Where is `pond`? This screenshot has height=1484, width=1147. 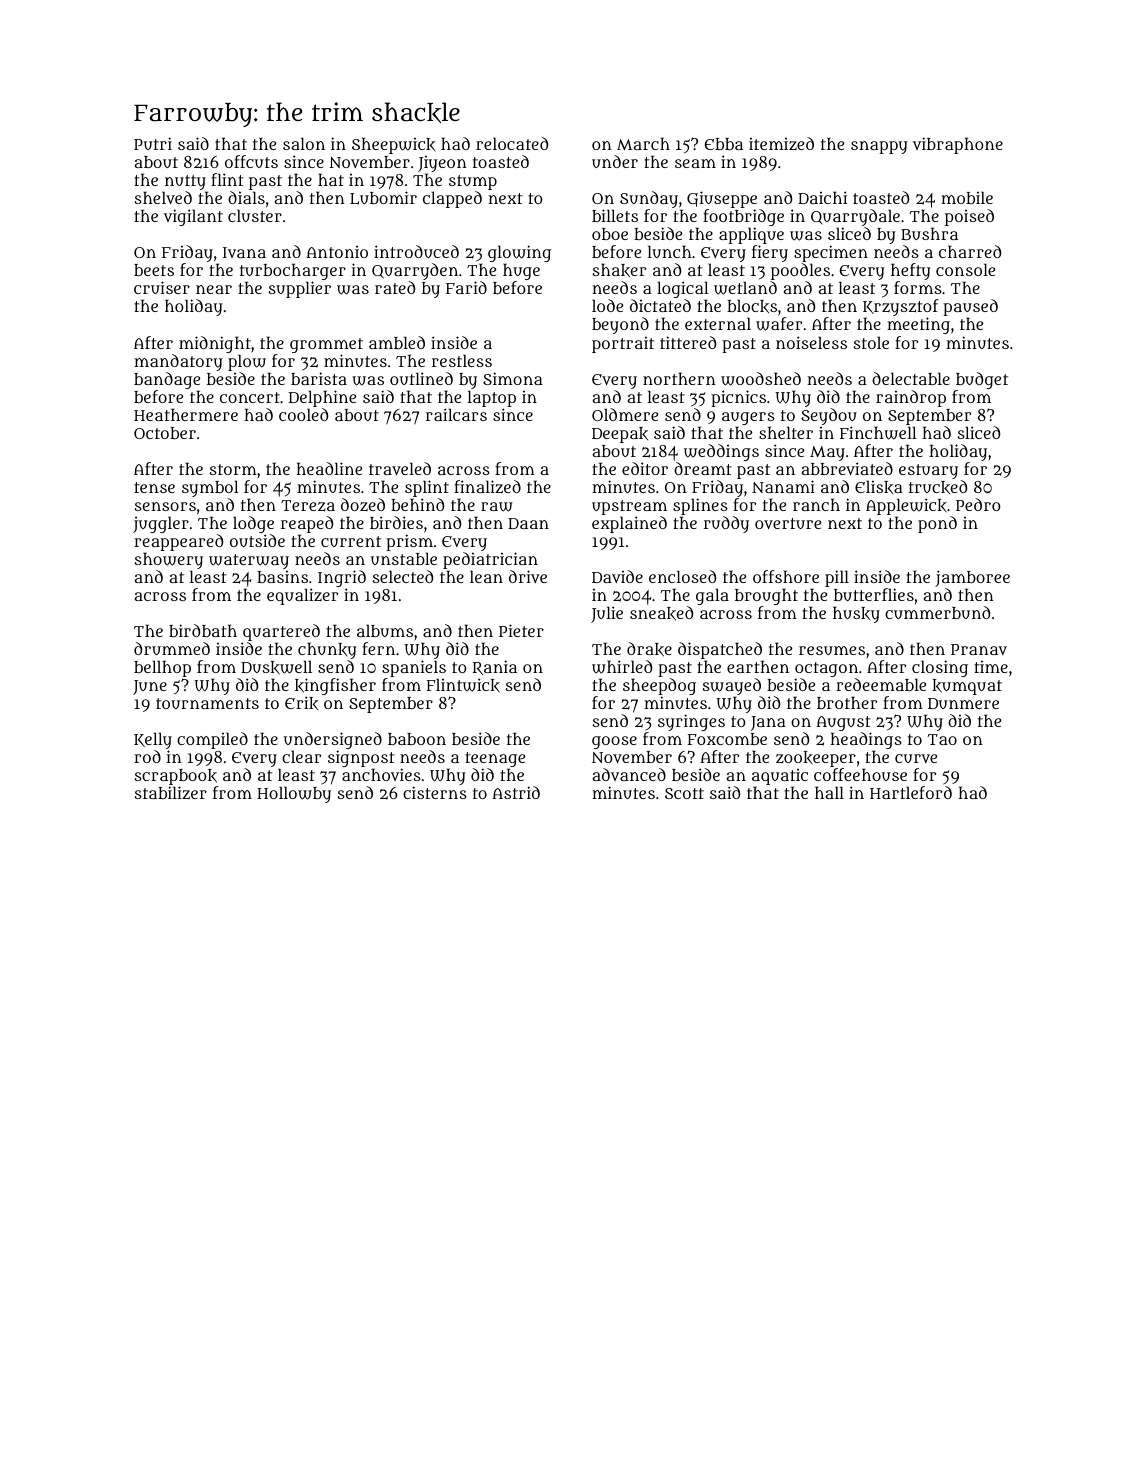
pond is located at coordinates (937, 524).
